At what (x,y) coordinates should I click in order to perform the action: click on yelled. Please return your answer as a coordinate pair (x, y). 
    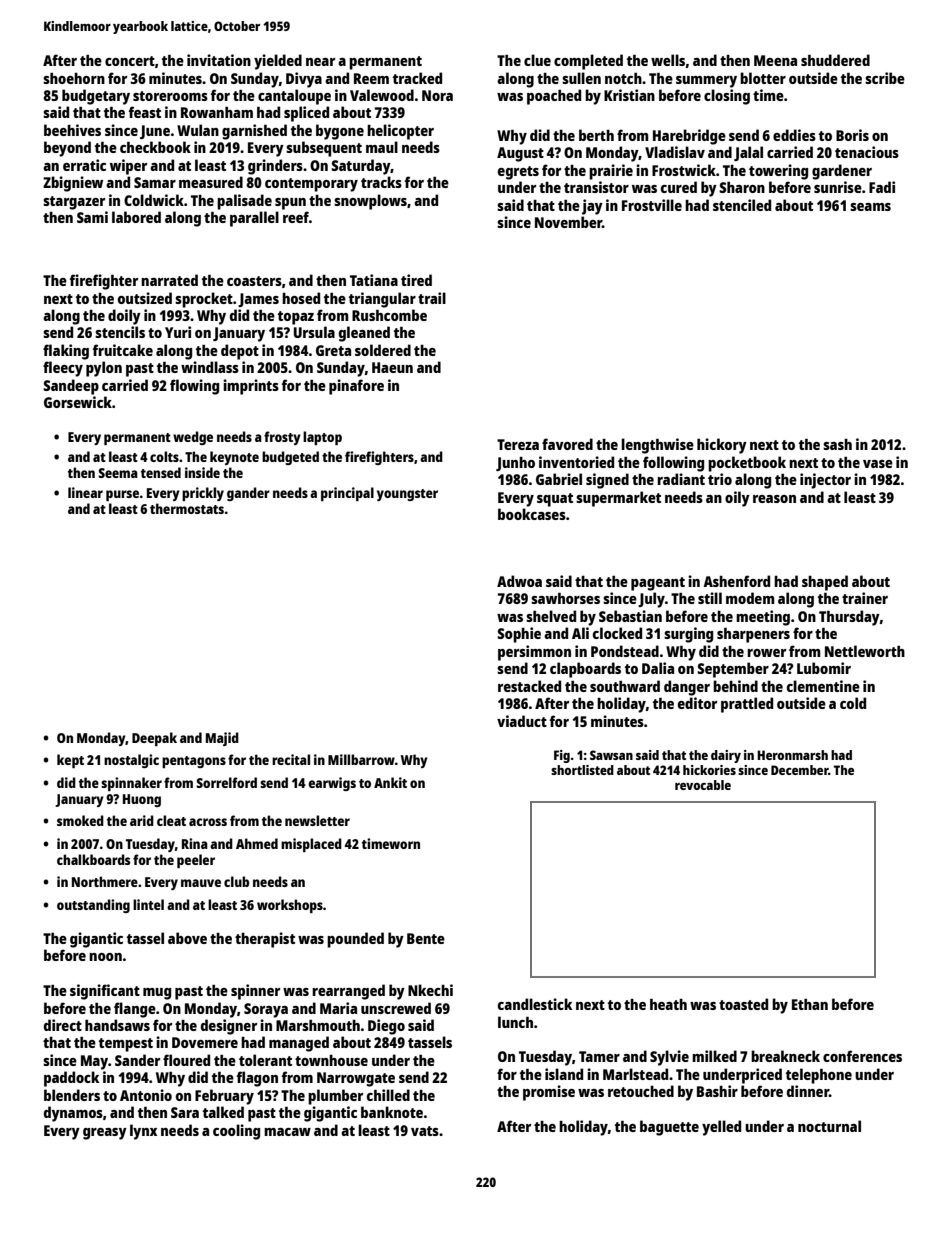
    Looking at the image, I should click on (721, 1128).
